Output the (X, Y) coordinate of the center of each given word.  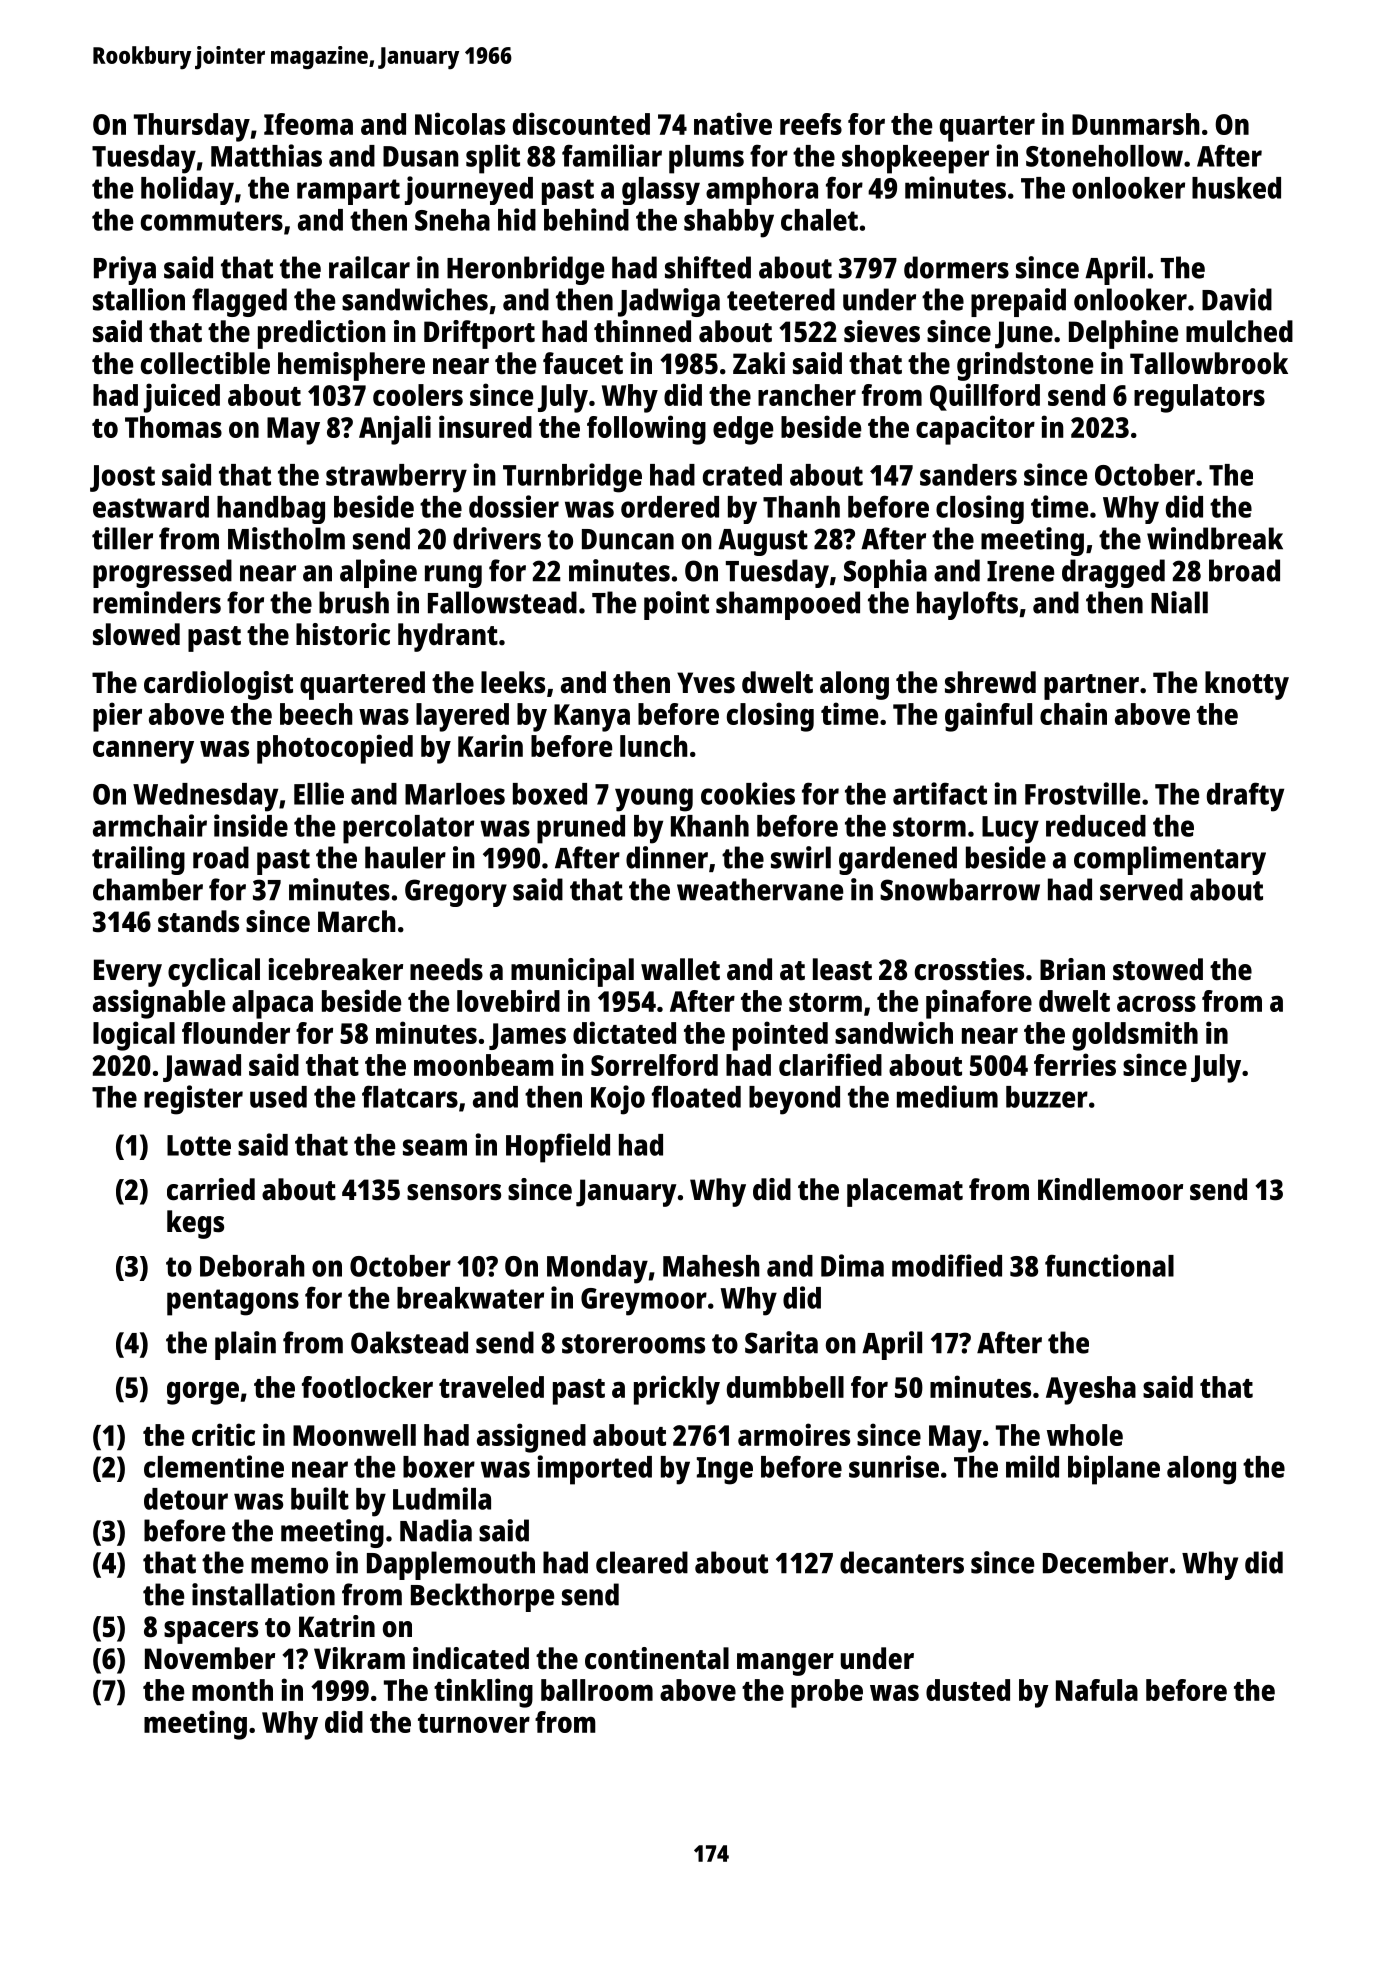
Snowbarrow (960, 889)
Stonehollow (1104, 156)
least (842, 969)
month (232, 1690)
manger (785, 1664)
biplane (1114, 1470)
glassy (661, 191)
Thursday (192, 127)
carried (211, 1189)
